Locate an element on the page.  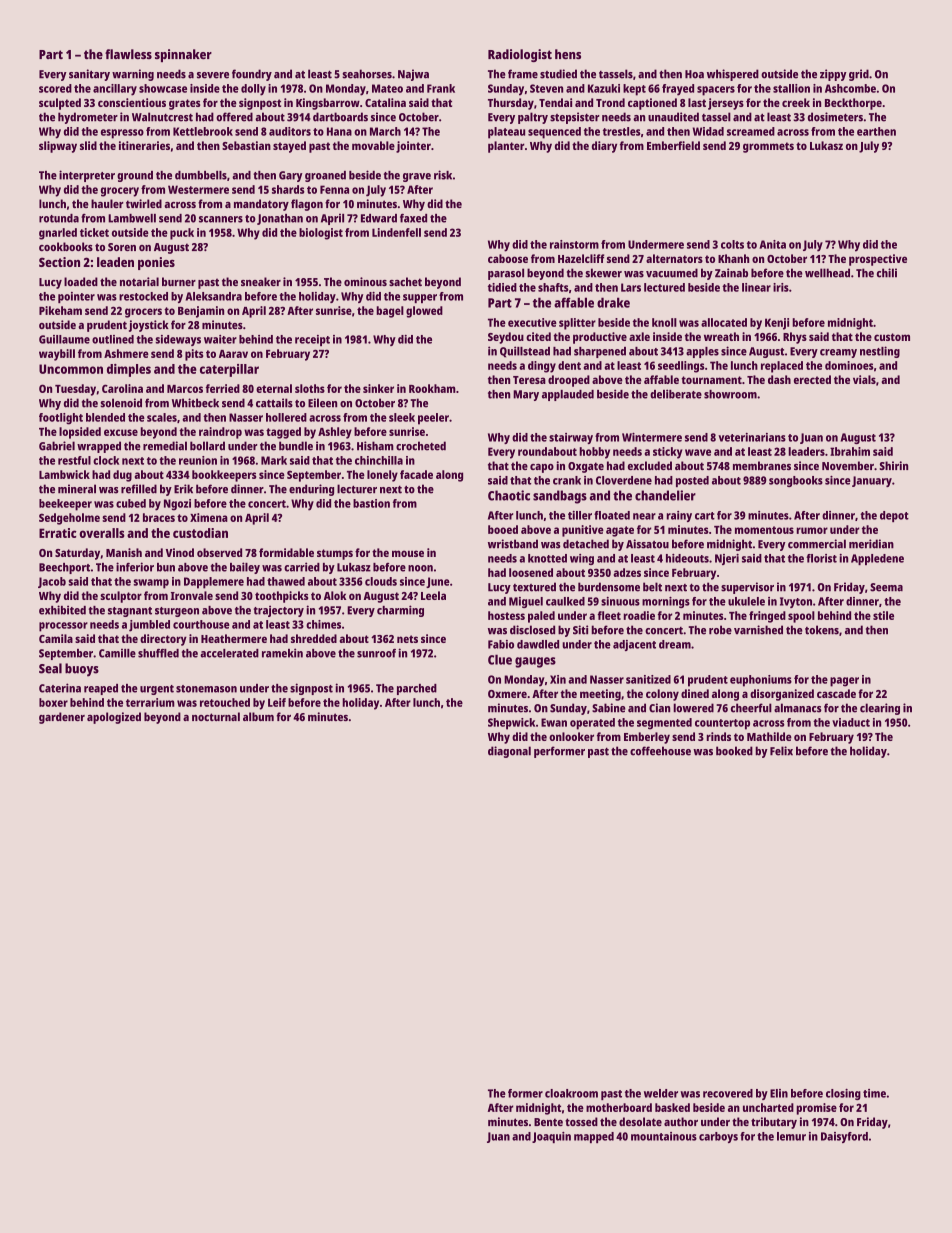
apologized is located at coordinates (114, 718).
